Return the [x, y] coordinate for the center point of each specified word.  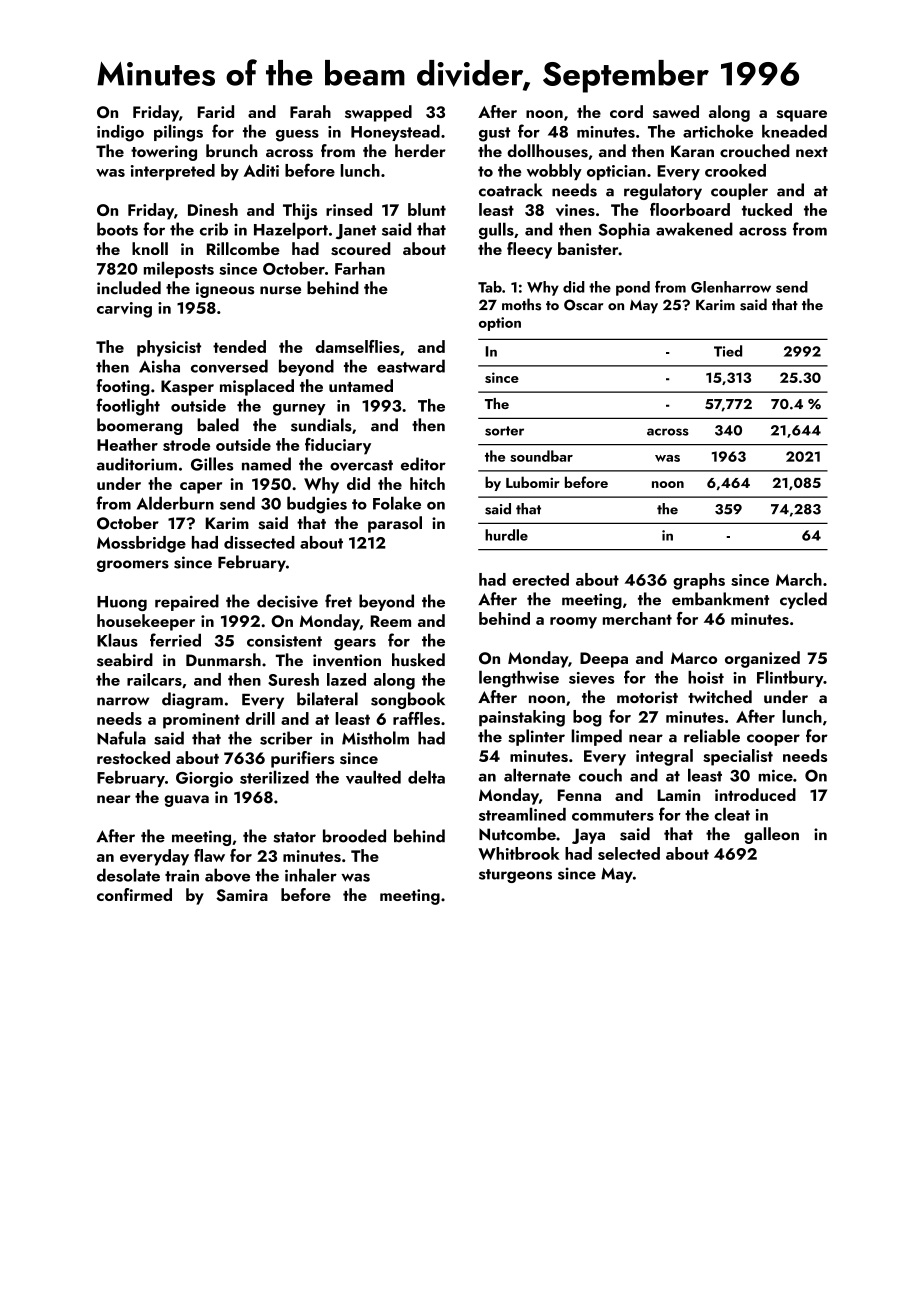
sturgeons [515, 876]
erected [540, 579]
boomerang [139, 426]
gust [494, 134]
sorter [504, 431]
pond [633, 288]
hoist [706, 677]
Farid [216, 111]
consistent [284, 641]
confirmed [134, 894]
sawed [676, 111]
